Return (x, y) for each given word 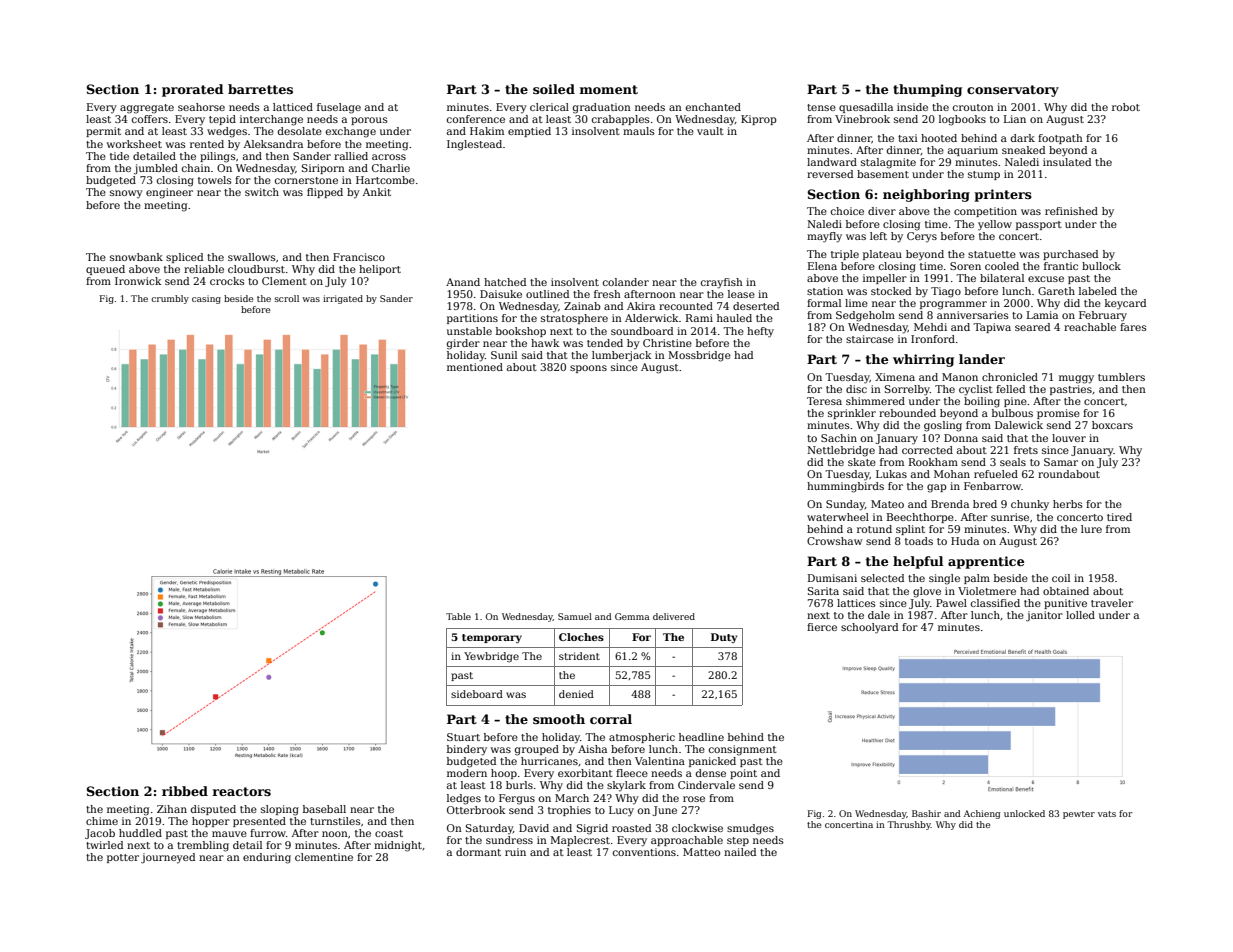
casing (206, 299)
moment (609, 89)
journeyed (168, 858)
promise (1058, 414)
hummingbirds (845, 487)
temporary (492, 638)
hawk (545, 343)
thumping (927, 90)
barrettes (260, 89)
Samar (1061, 462)
